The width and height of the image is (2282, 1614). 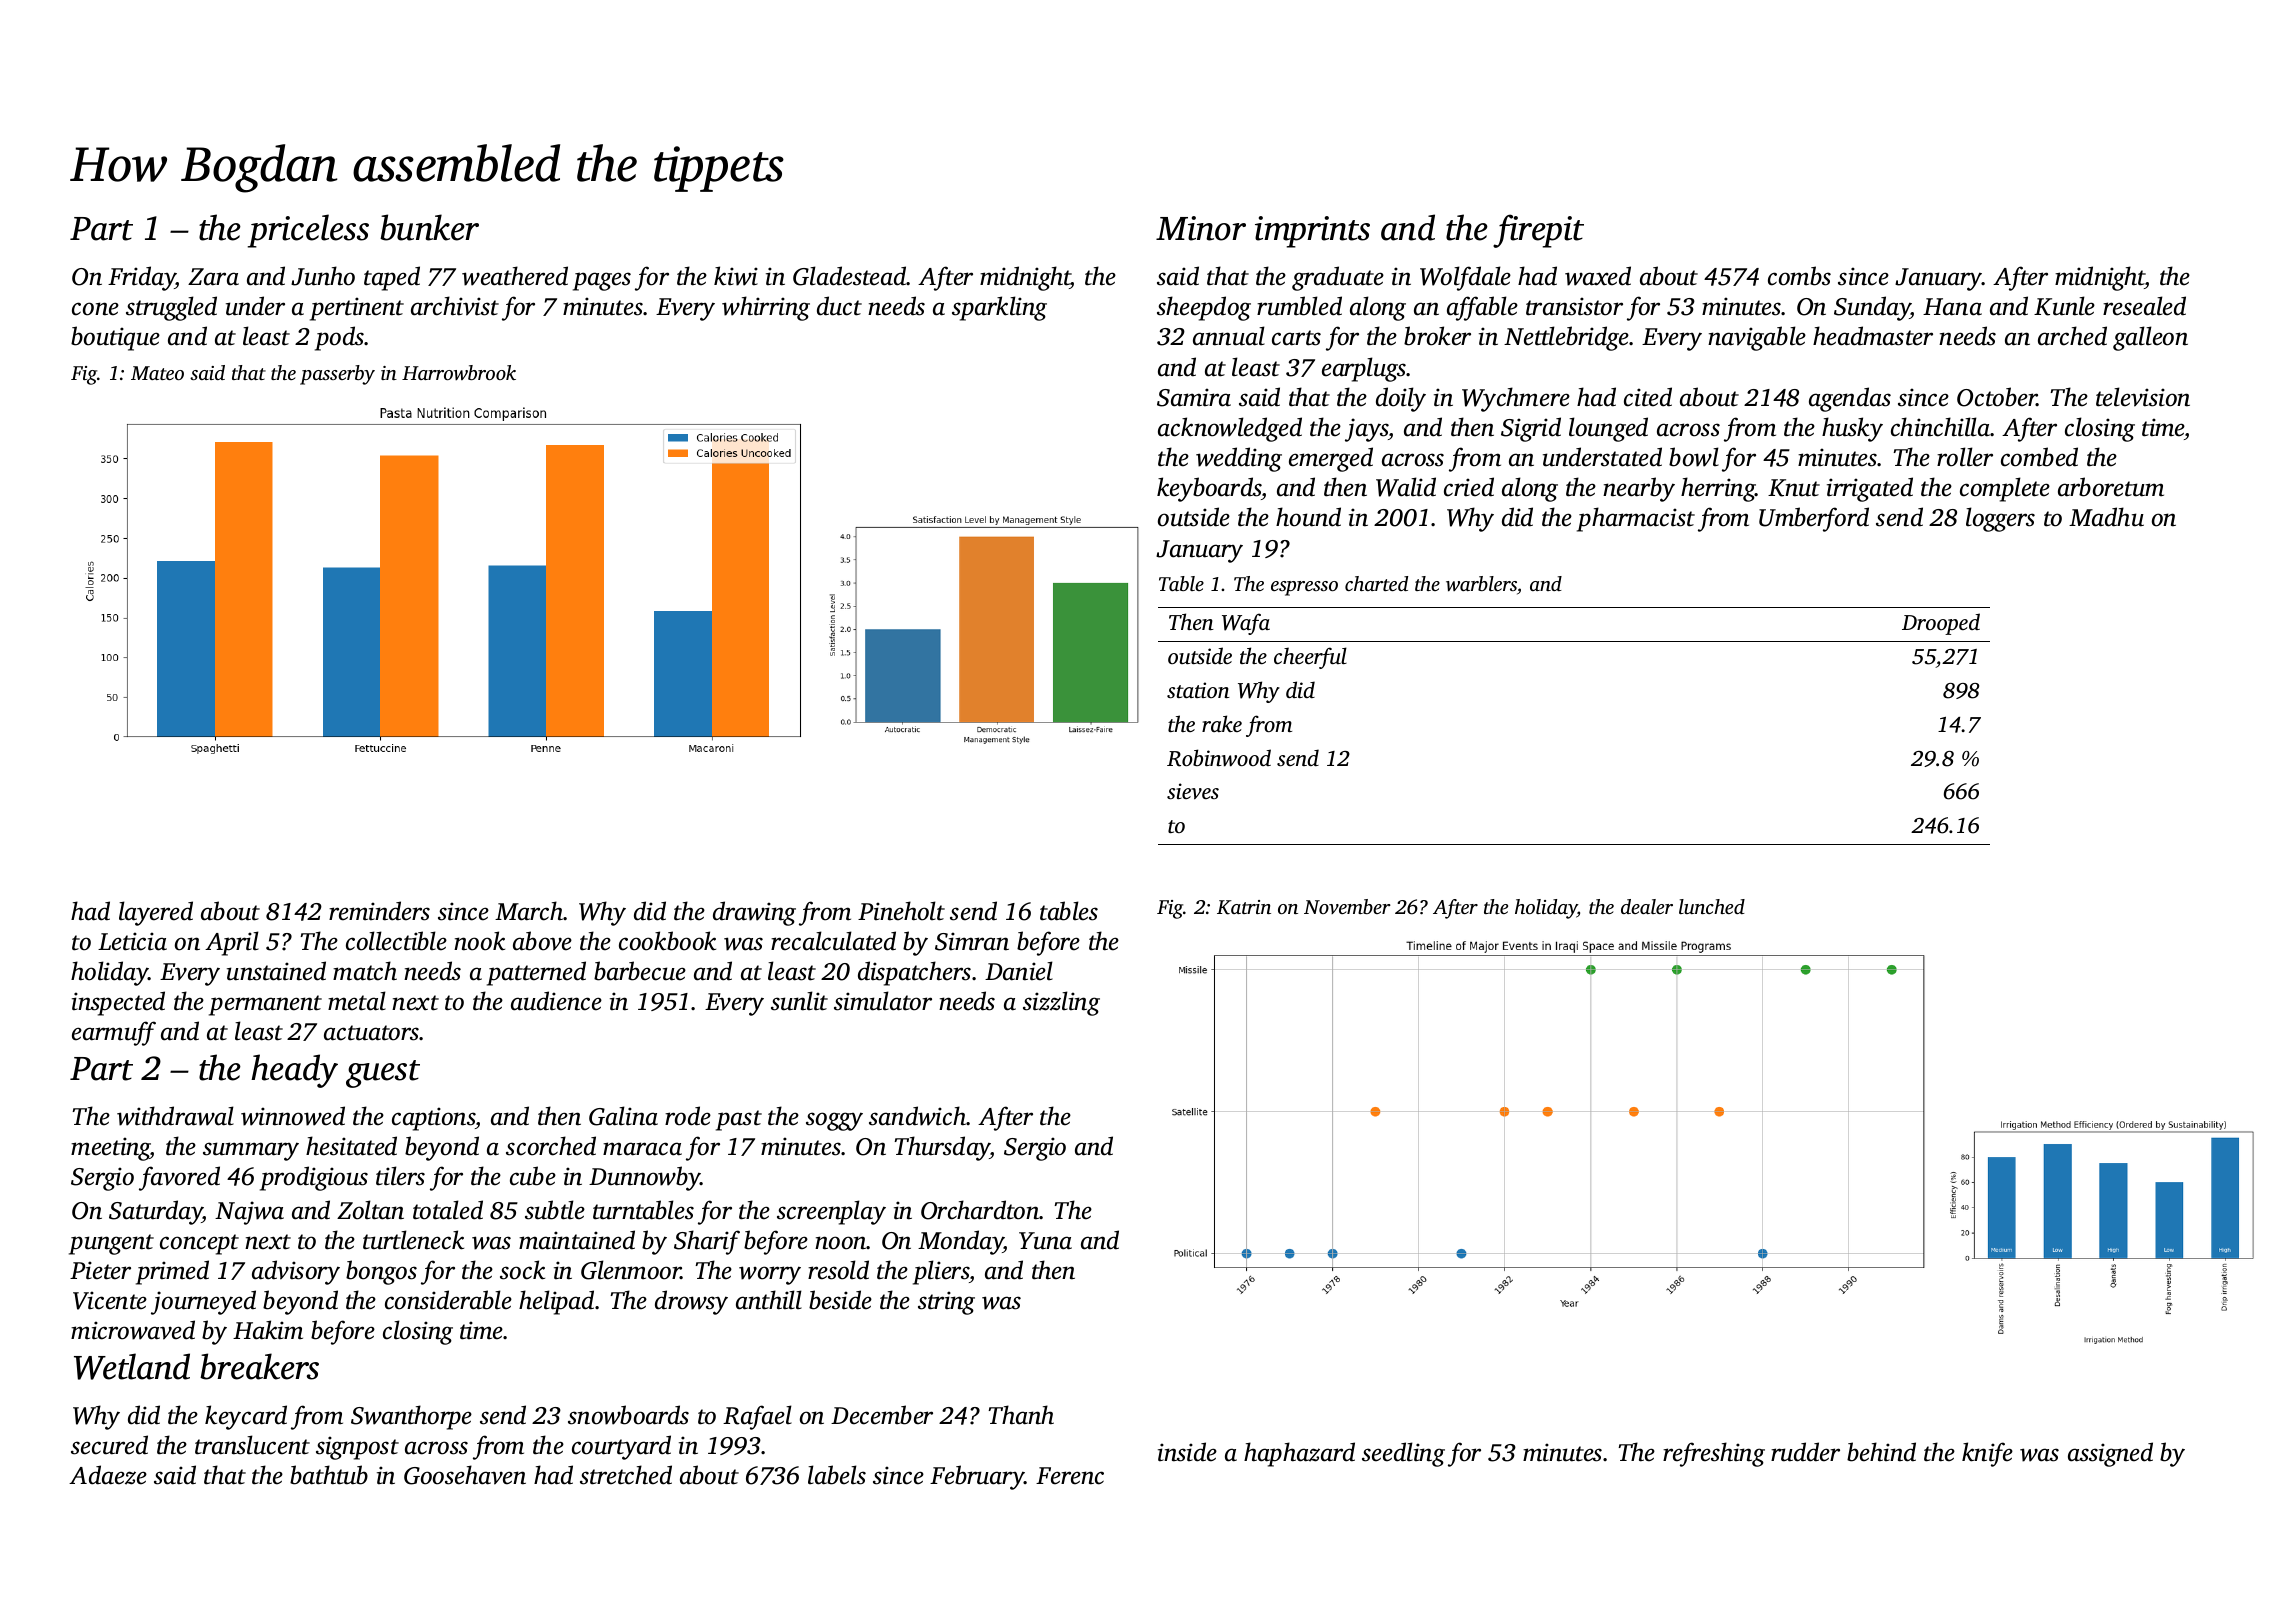 What do you see at coordinates (2150, 338) in the image?
I see `galleon` at bounding box center [2150, 338].
